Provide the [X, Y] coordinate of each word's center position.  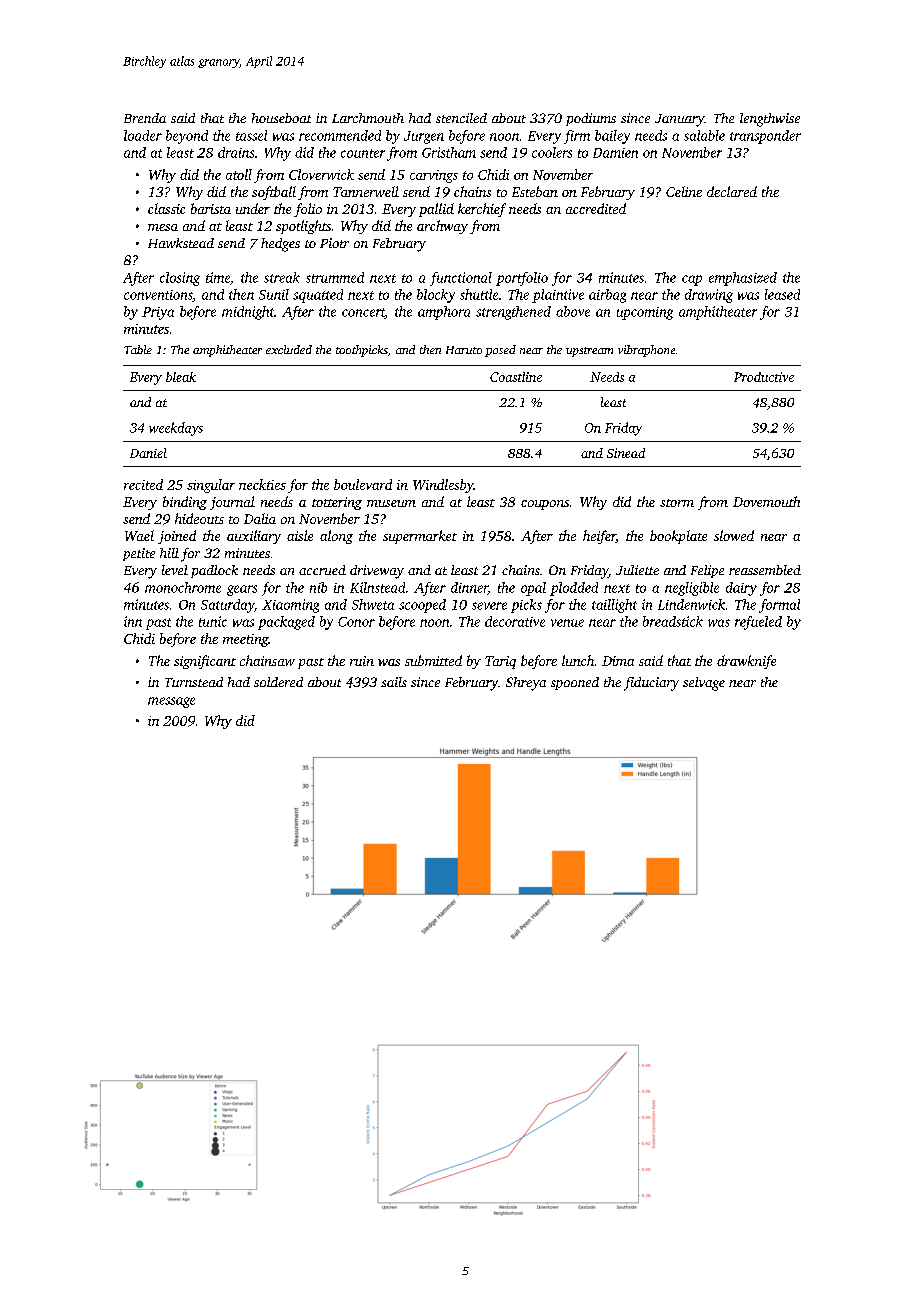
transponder [765, 137]
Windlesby [443, 486]
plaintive [558, 296]
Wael [139, 535]
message [171, 702]
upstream [589, 352]
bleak [181, 377]
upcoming [645, 313]
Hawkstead [181, 243]
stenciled [461, 118]
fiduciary [651, 684]
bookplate [678, 537]
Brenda [145, 118]
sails [394, 682]
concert [363, 313]
